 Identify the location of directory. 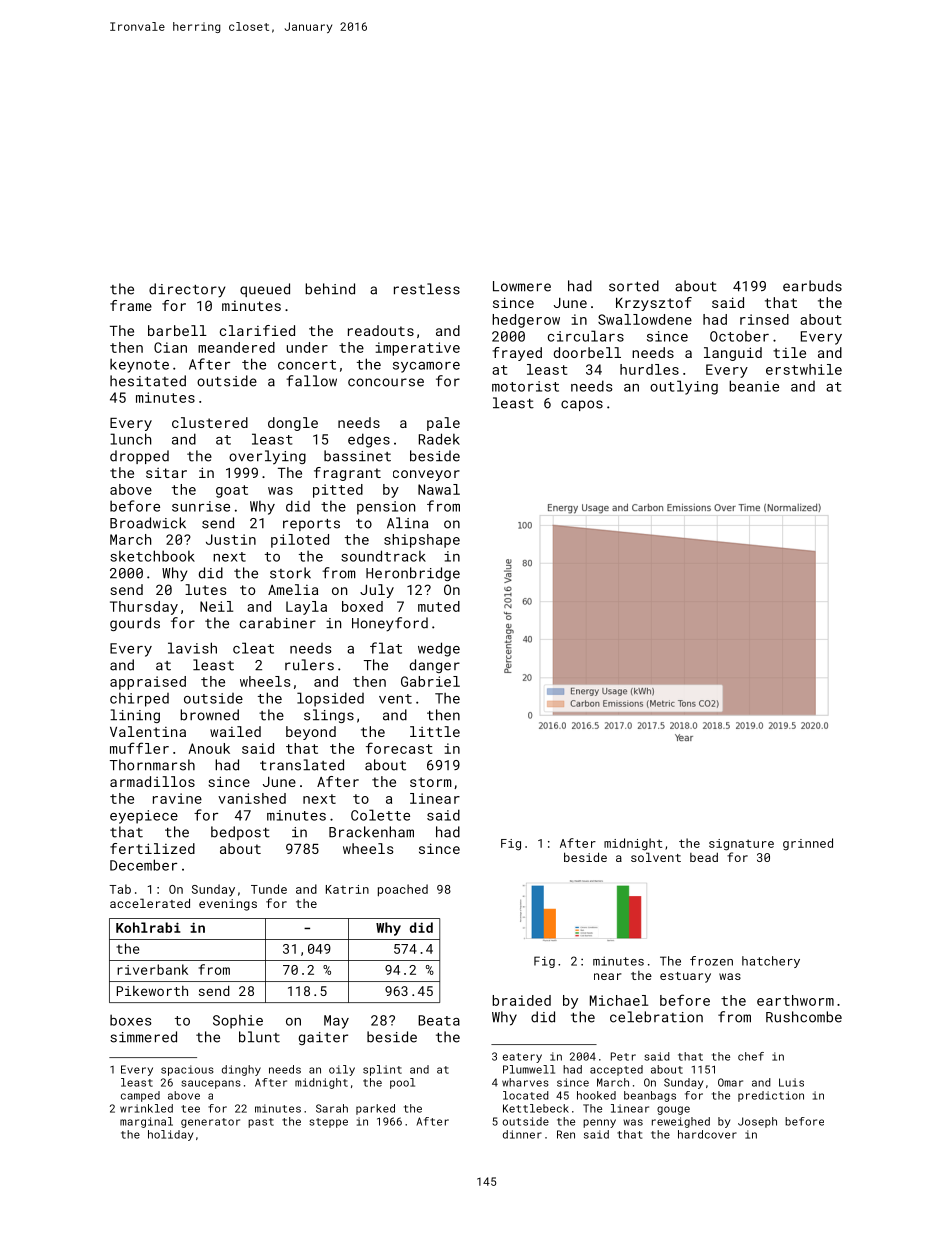
(187, 290).
